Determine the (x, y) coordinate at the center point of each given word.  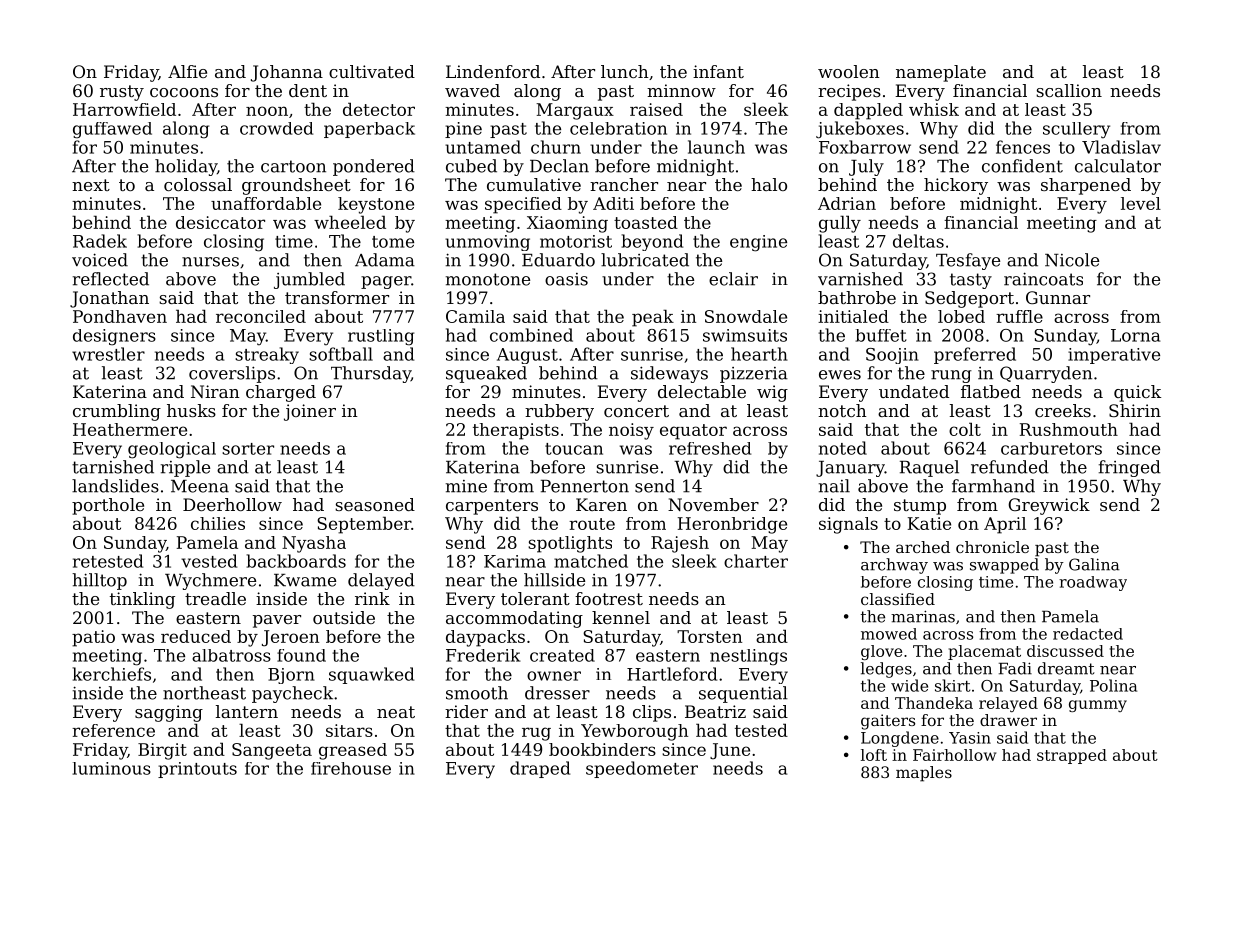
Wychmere (210, 581)
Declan (559, 166)
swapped (1004, 566)
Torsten (709, 636)
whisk (934, 109)
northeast (204, 693)
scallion (1069, 90)
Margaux (575, 111)
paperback (369, 130)
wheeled (350, 222)
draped (540, 769)
